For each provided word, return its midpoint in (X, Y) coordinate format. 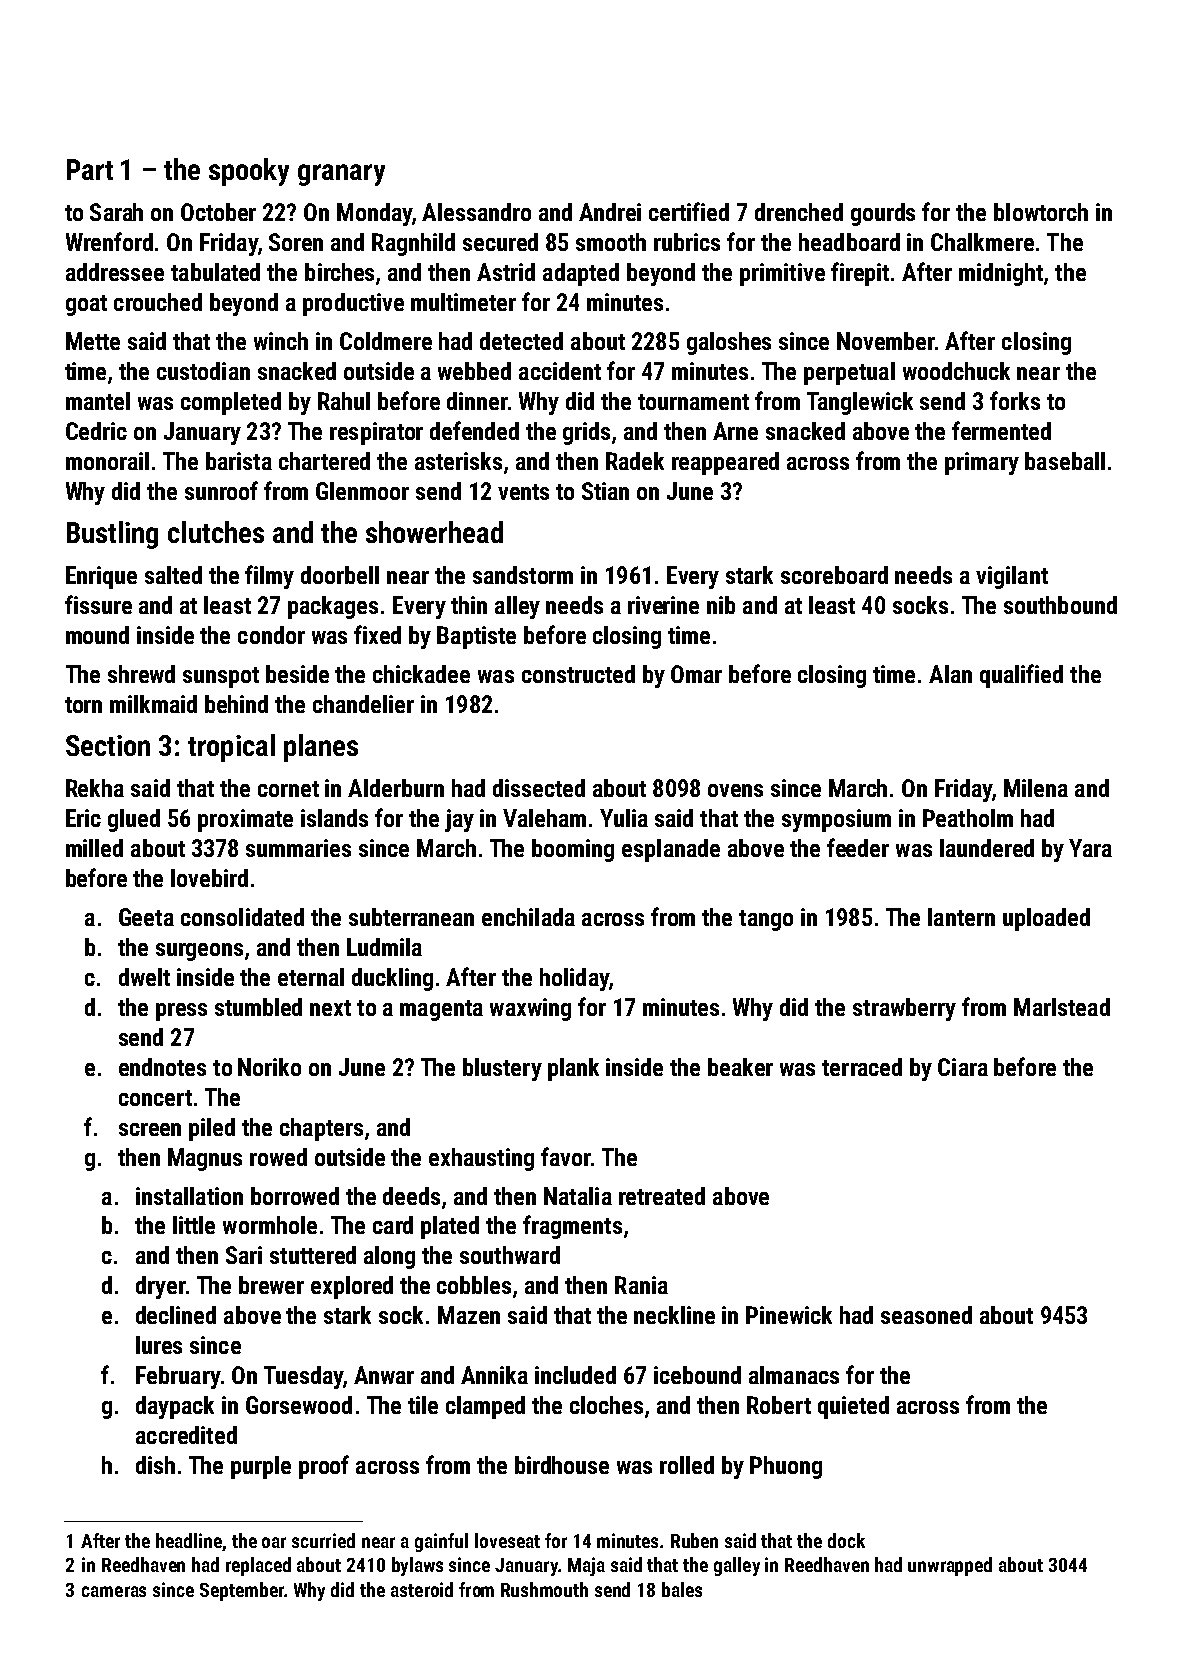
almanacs (794, 1375)
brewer (271, 1285)
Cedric (96, 431)
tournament (693, 402)
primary (982, 463)
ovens (735, 790)
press (181, 1012)
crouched (158, 302)
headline (189, 1542)
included (575, 1375)
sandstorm (523, 575)
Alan (950, 674)
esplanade (671, 850)
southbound (1060, 605)
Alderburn (396, 788)
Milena (1036, 788)
